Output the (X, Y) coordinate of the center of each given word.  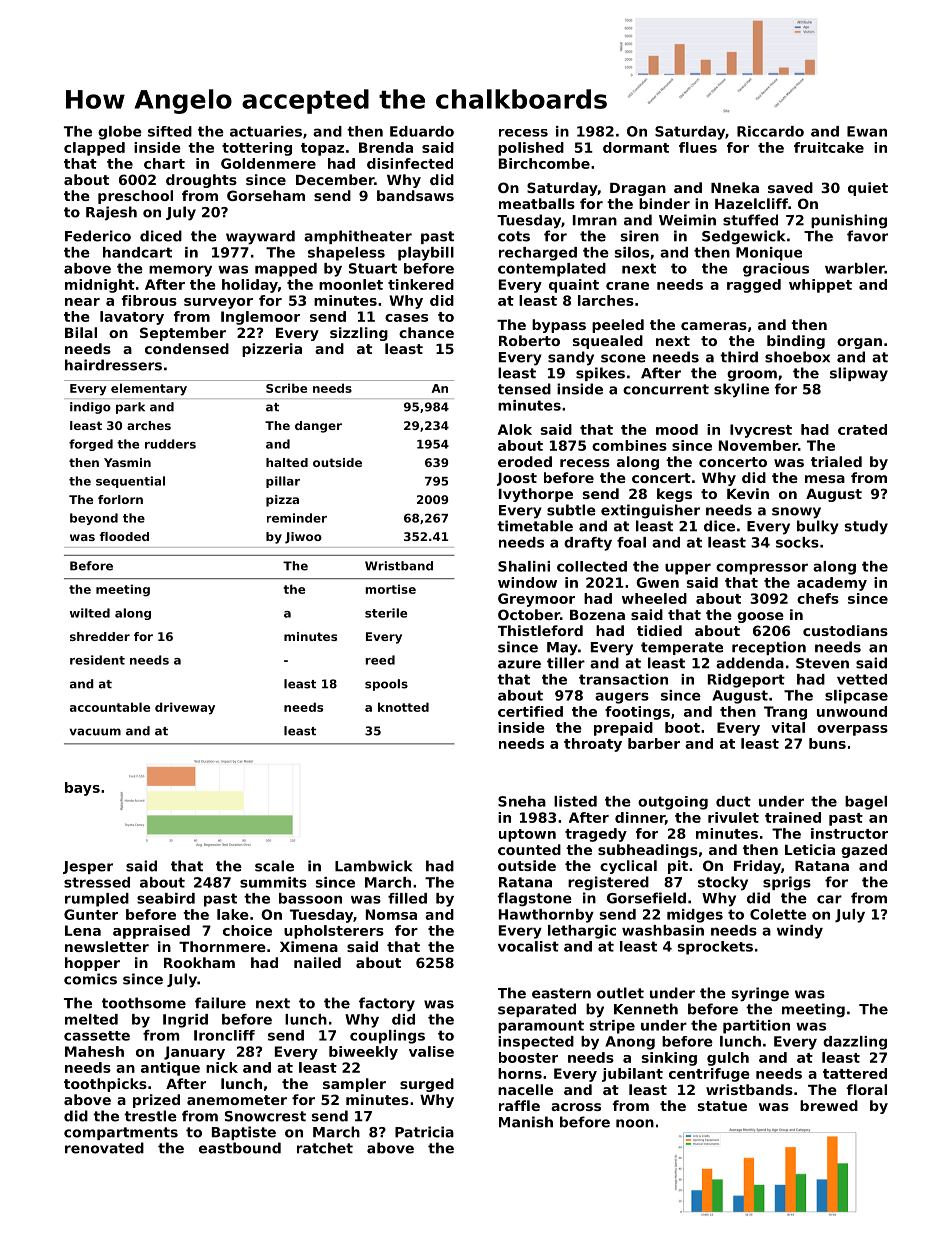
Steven (822, 663)
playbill (426, 254)
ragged (754, 286)
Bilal (81, 332)
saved (790, 187)
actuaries (266, 131)
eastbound (240, 1148)
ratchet (325, 1148)
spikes (600, 374)
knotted (403, 707)
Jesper (88, 867)
